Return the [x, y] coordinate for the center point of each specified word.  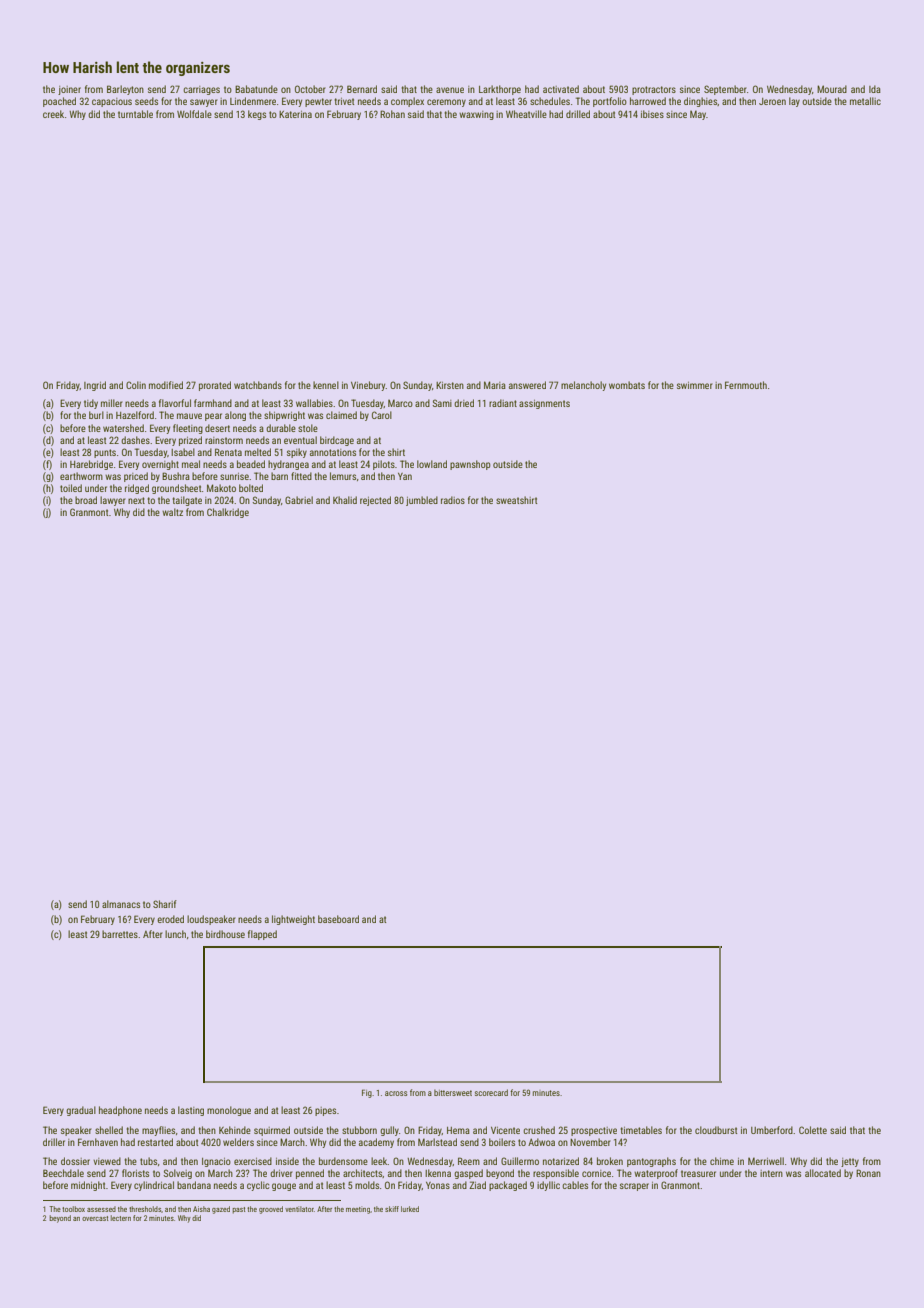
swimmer [695, 385]
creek [53, 114]
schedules [550, 101]
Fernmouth [746, 385]
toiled [71, 488]
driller [54, 1142]
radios [453, 500]
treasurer [698, 1173]
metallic [865, 101]
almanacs [121, 904]
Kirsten [450, 385]
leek [379, 1161]
